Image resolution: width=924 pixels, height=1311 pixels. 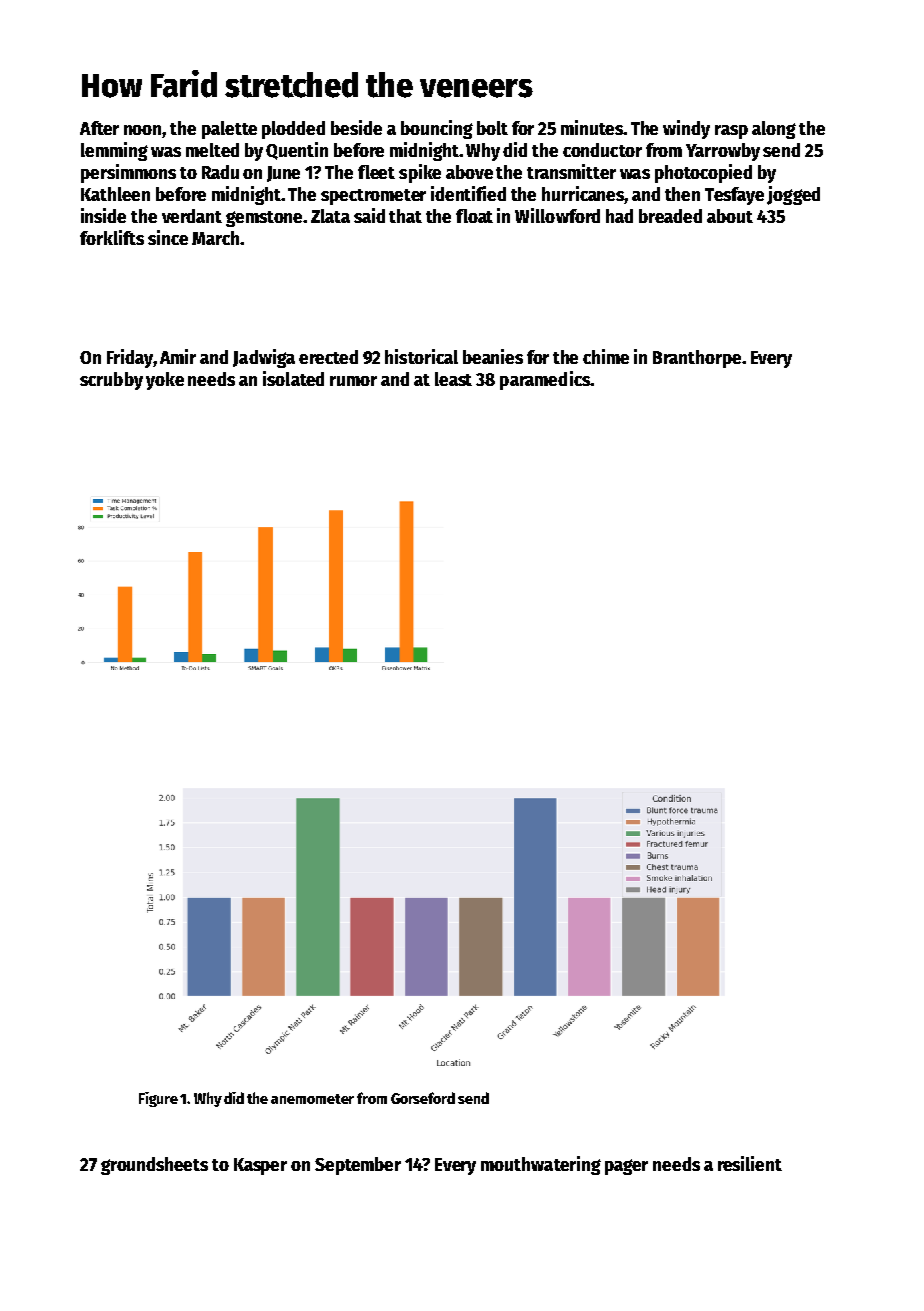 What do you see at coordinates (154, 1166) in the screenshot?
I see `groundsheets` at bounding box center [154, 1166].
